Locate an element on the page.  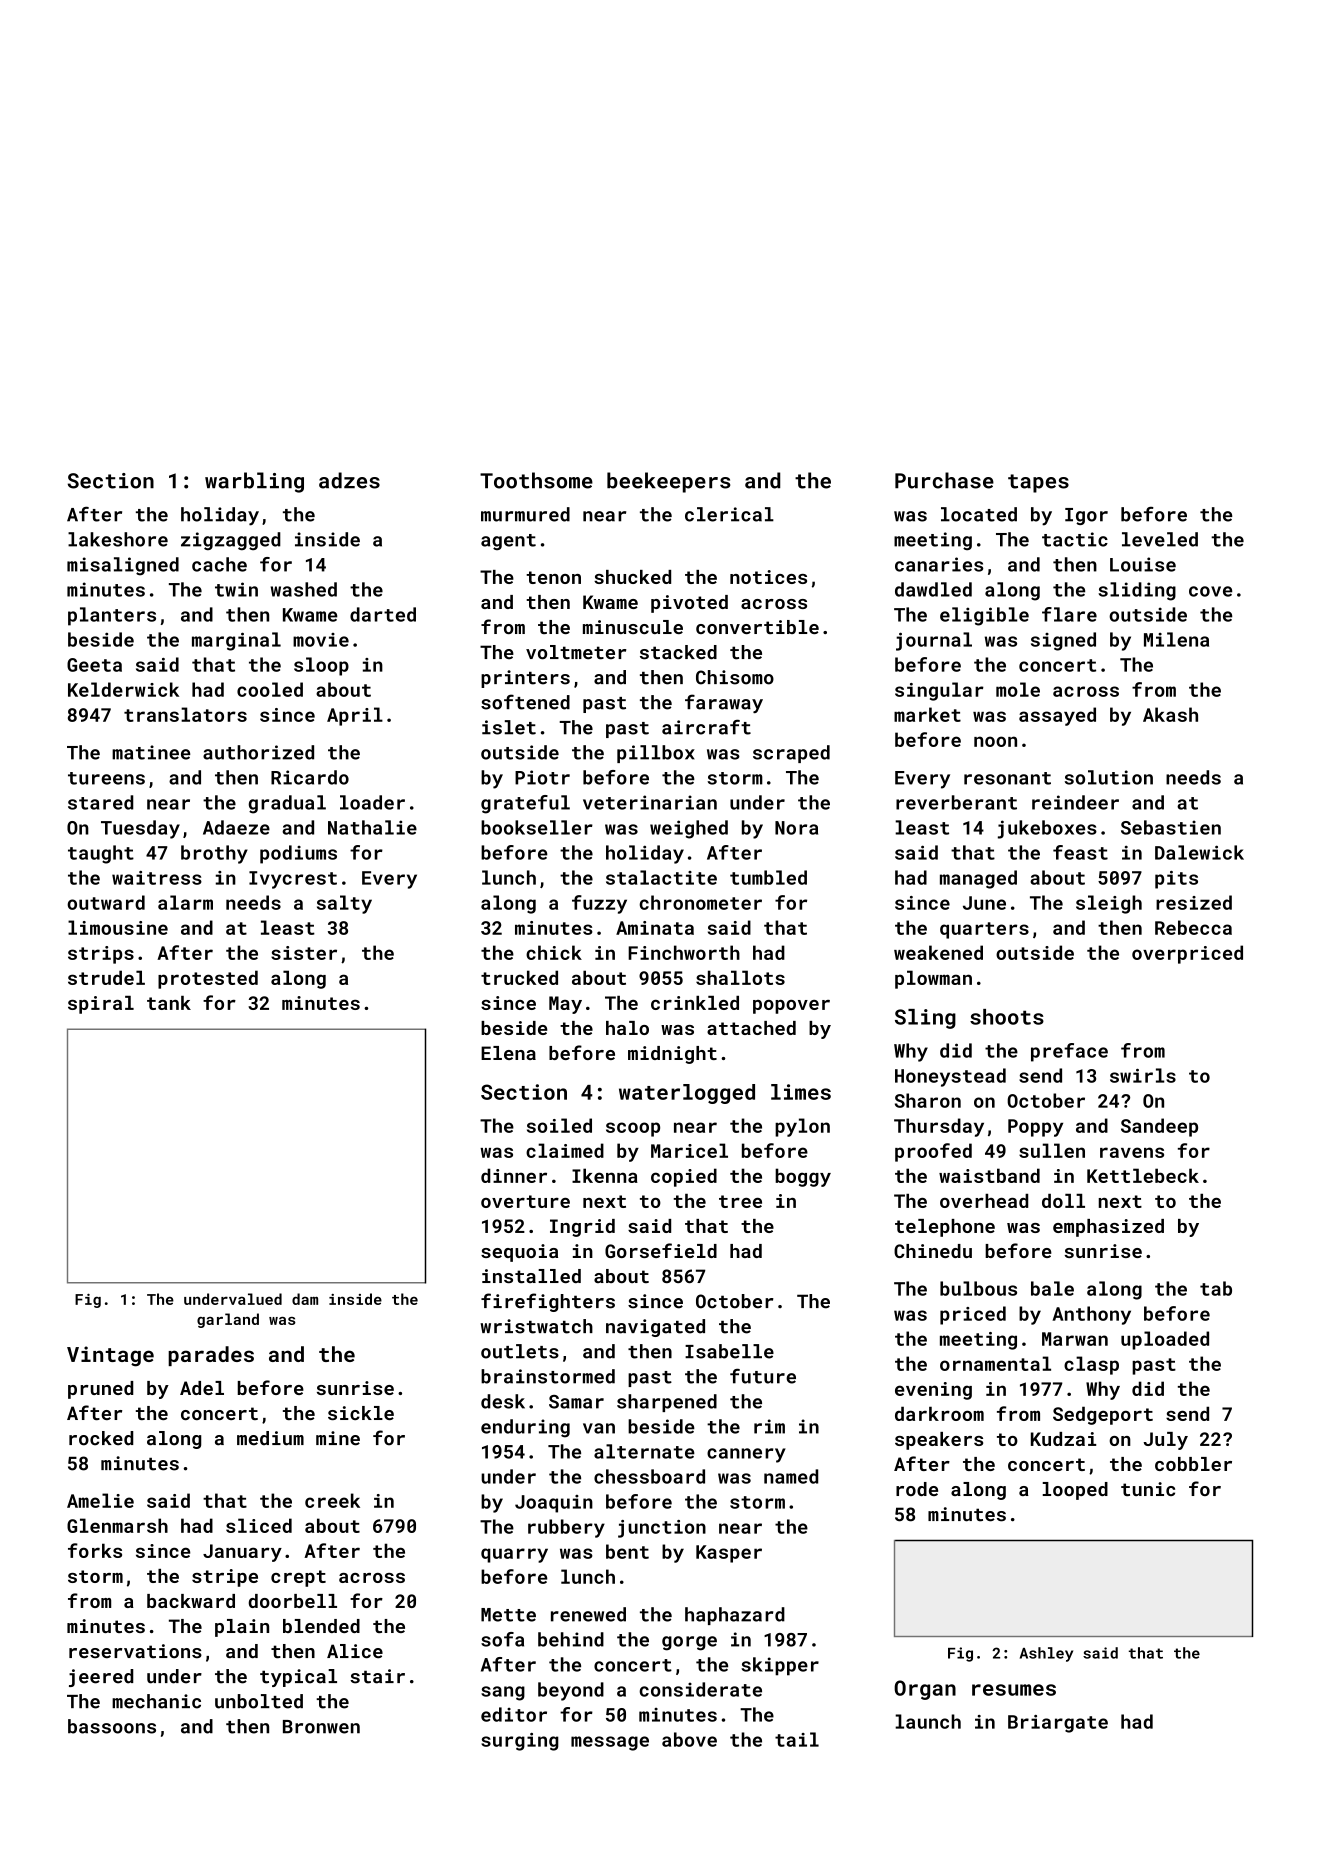
tab is located at coordinates (1216, 1288).
